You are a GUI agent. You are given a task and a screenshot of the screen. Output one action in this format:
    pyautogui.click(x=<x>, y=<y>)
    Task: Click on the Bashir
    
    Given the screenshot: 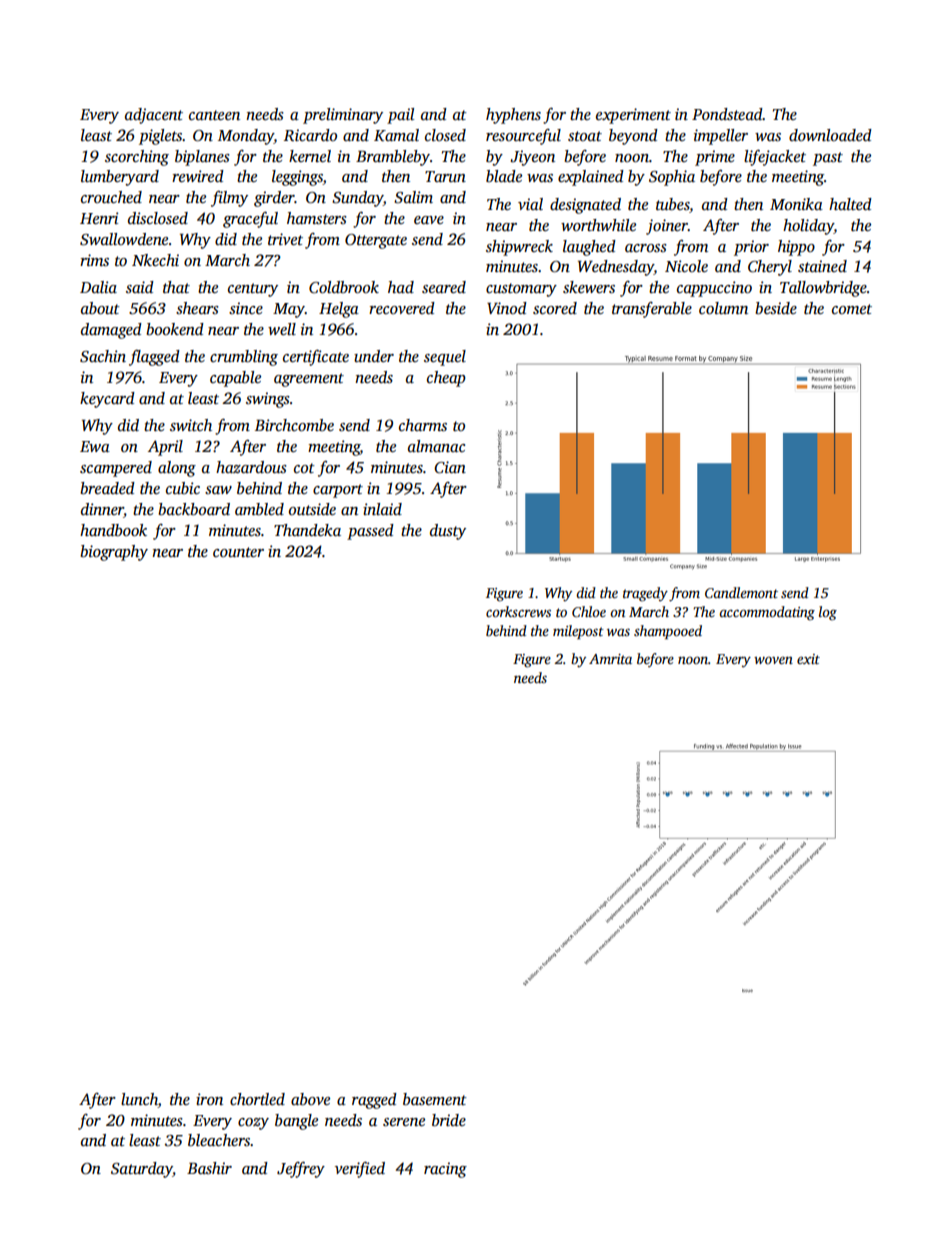 What is the action you would take?
    pyautogui.click(x=209, y=1168)
